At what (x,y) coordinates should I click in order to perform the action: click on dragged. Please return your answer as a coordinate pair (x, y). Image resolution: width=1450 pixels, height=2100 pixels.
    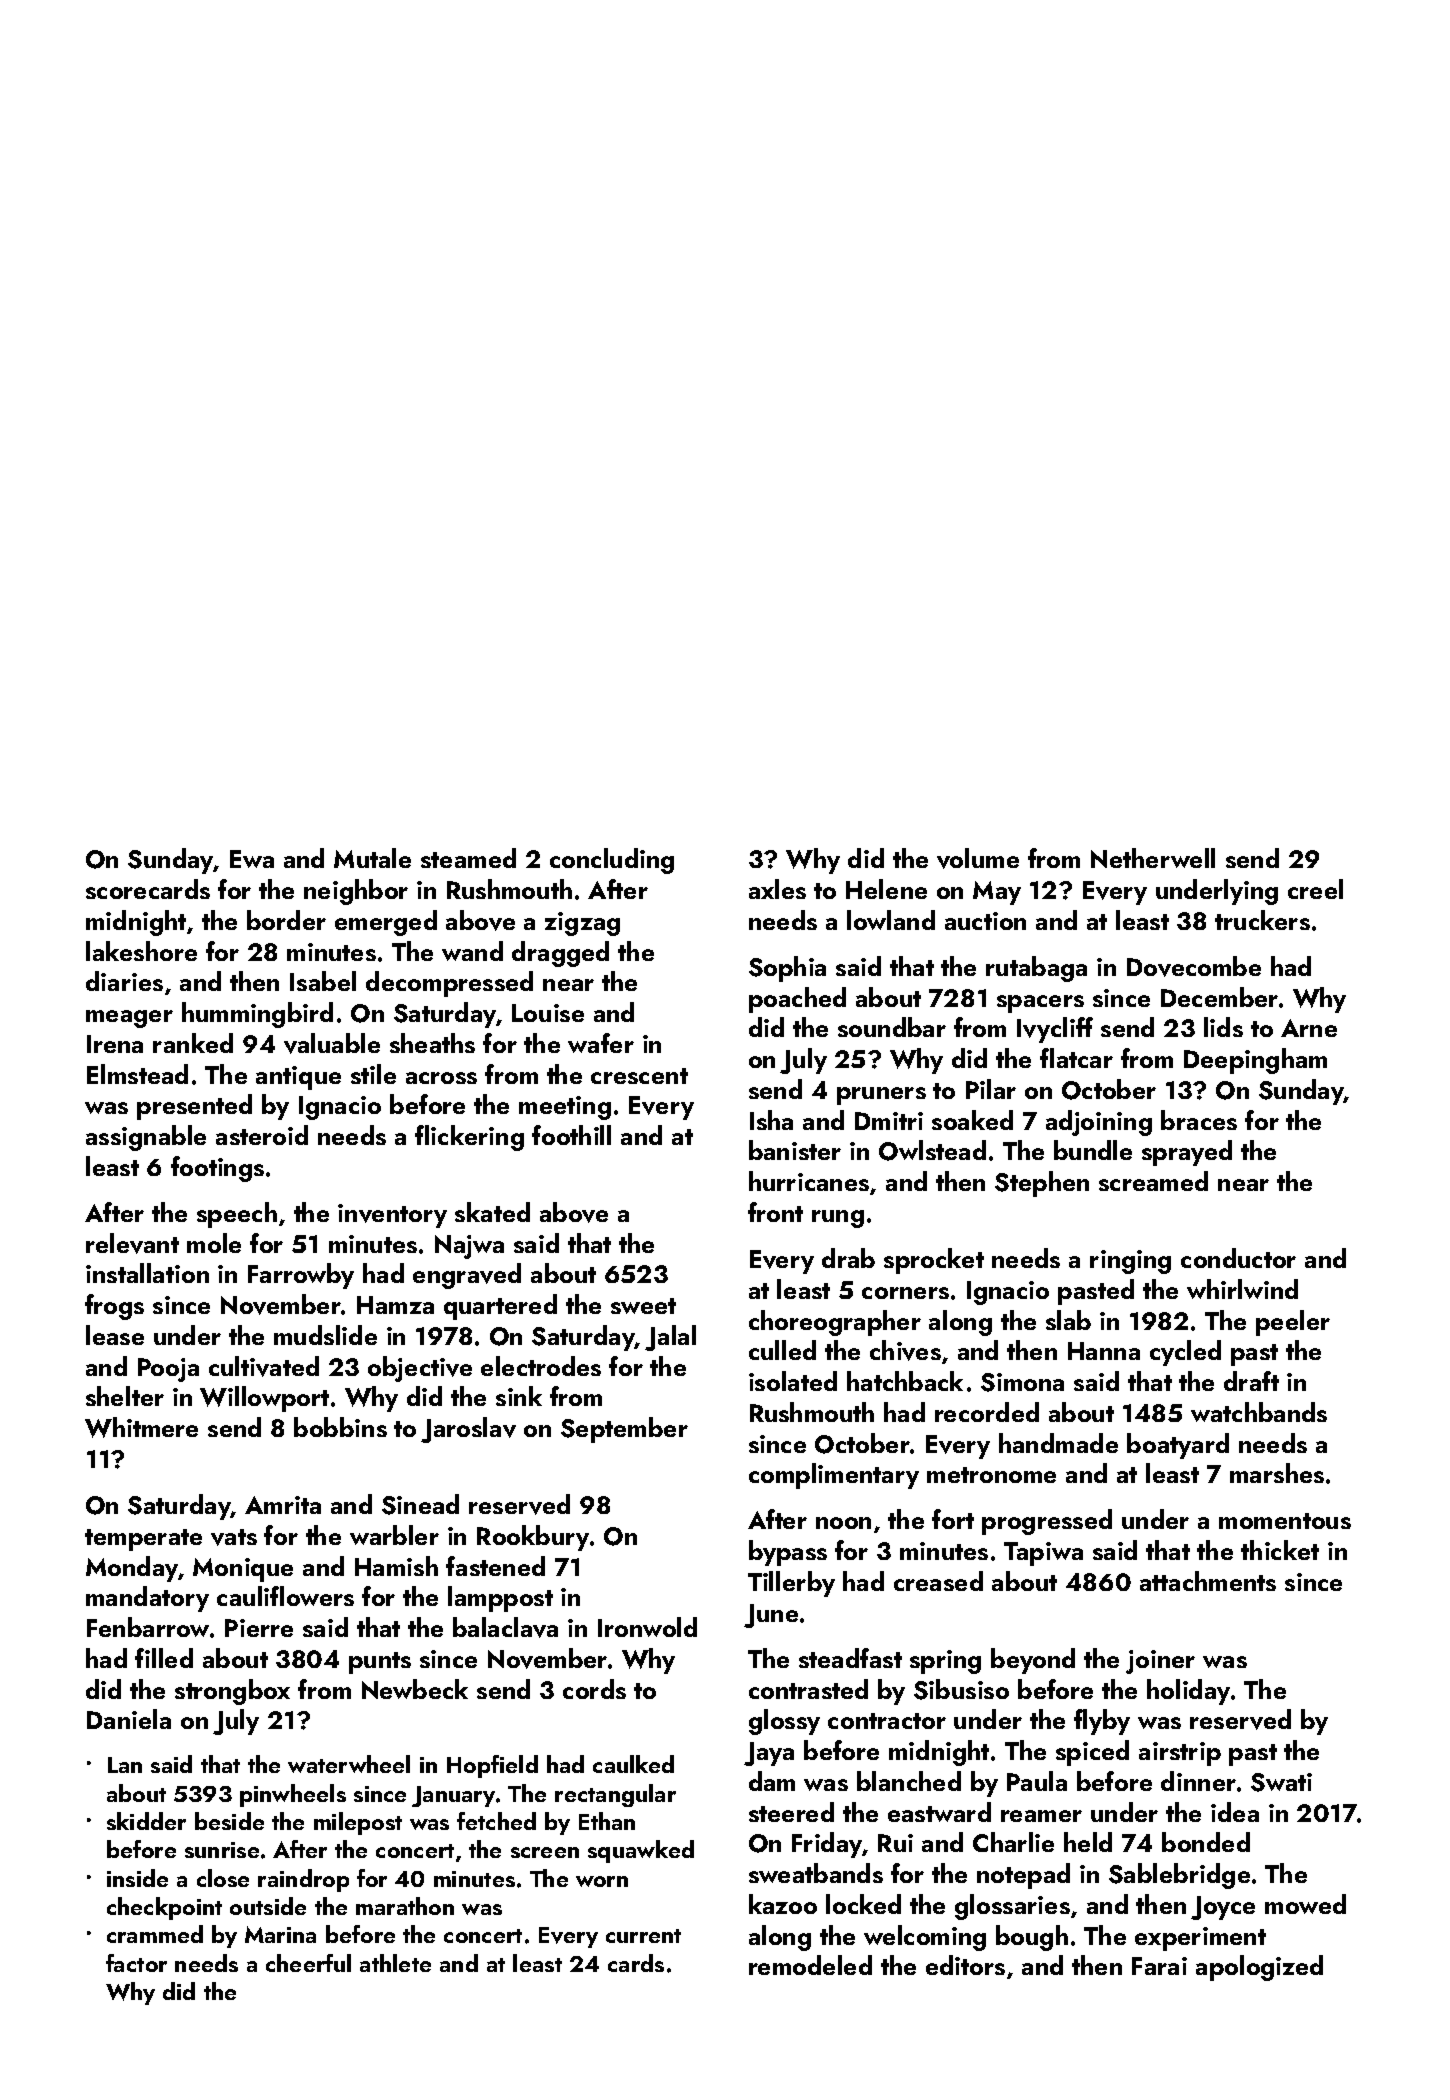
    Looking at the image, I should click on (560, 954).
